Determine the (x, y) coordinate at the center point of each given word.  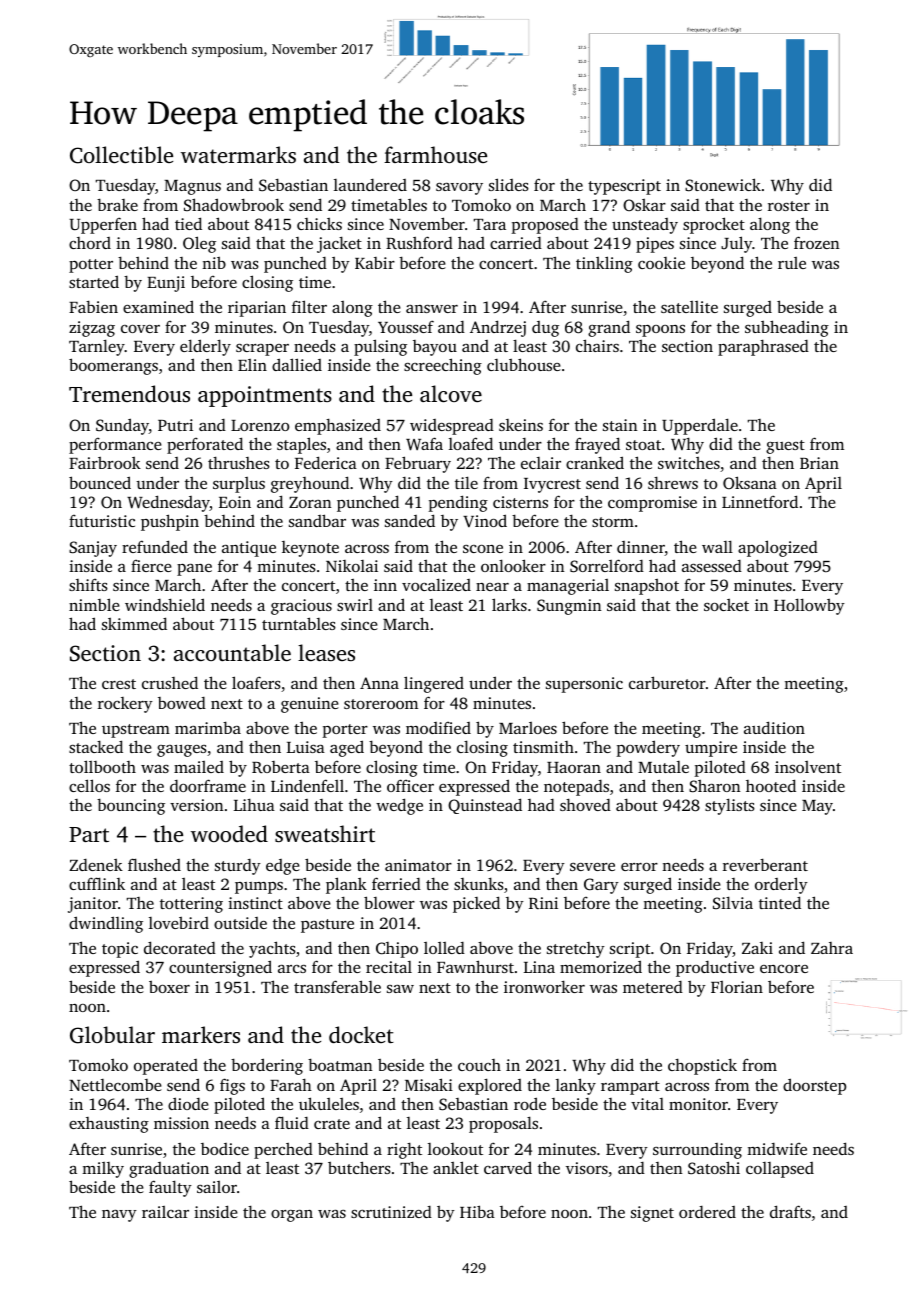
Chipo (397, 950)
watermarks (238, 154)
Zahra (832, 948)
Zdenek (96, 865)
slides (509, 184)
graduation (169, 1170)
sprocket (714, 225)
